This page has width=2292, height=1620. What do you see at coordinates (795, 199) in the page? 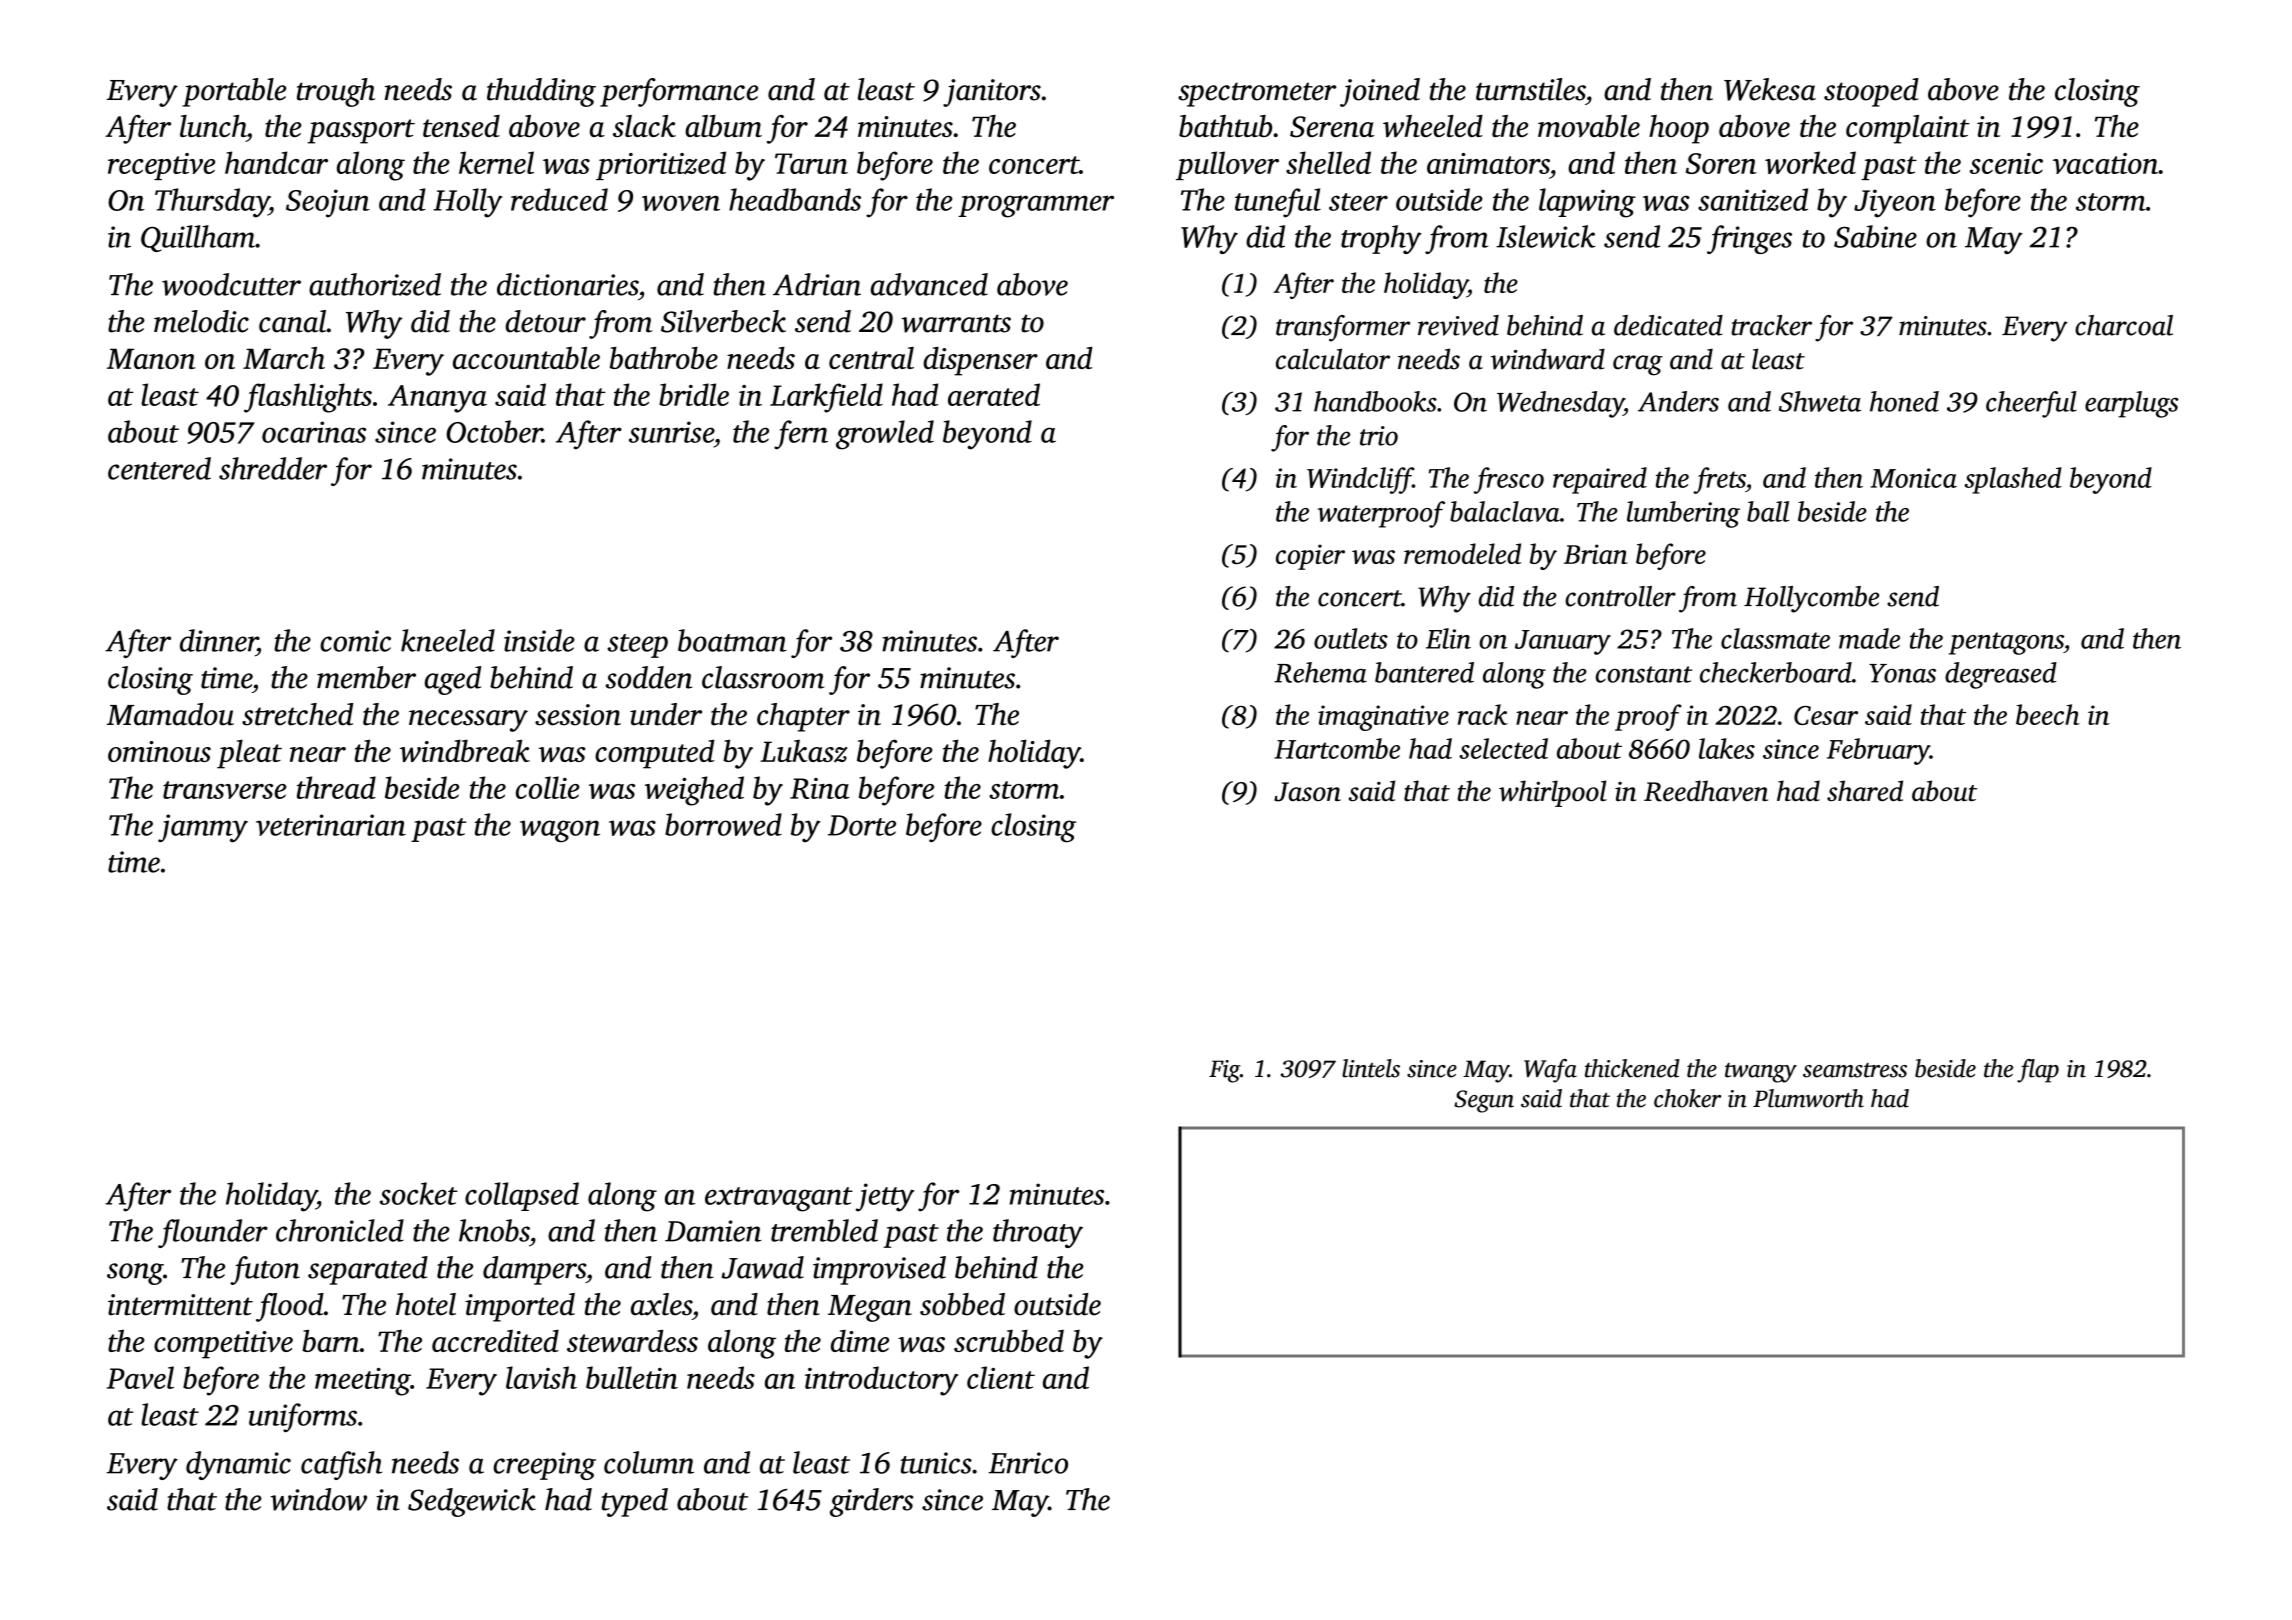
I see `headbands` at bounding box center [795, 199].
